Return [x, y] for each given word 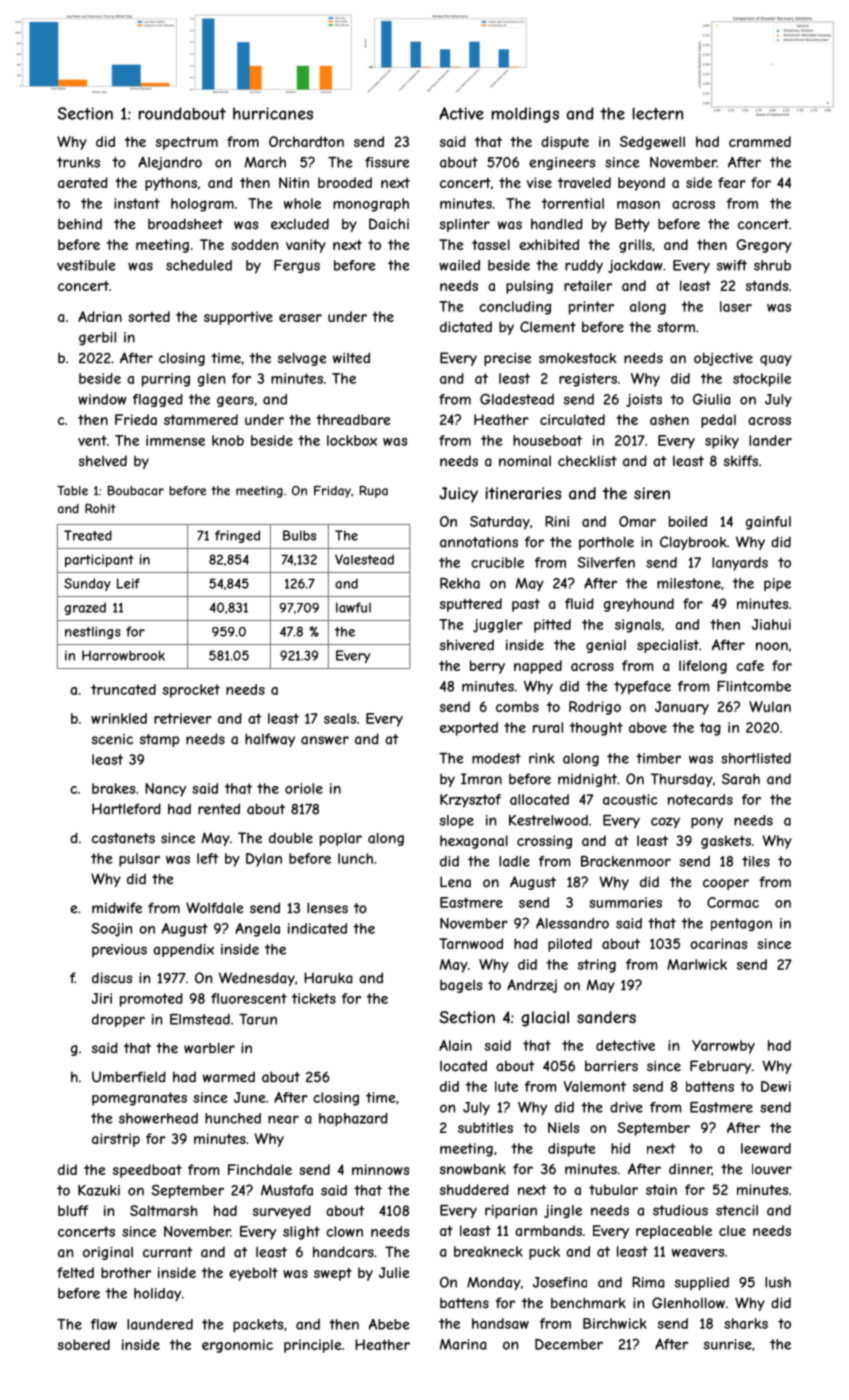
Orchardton [306, 141]
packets [258, 1326]
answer [325, 740]
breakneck [488, 1251]
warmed [229, 1077]
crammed [760, 141]
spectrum [187, 143]
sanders [606, 1017]
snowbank [473, 1169]
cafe [750, 665]
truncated [123, 689]
